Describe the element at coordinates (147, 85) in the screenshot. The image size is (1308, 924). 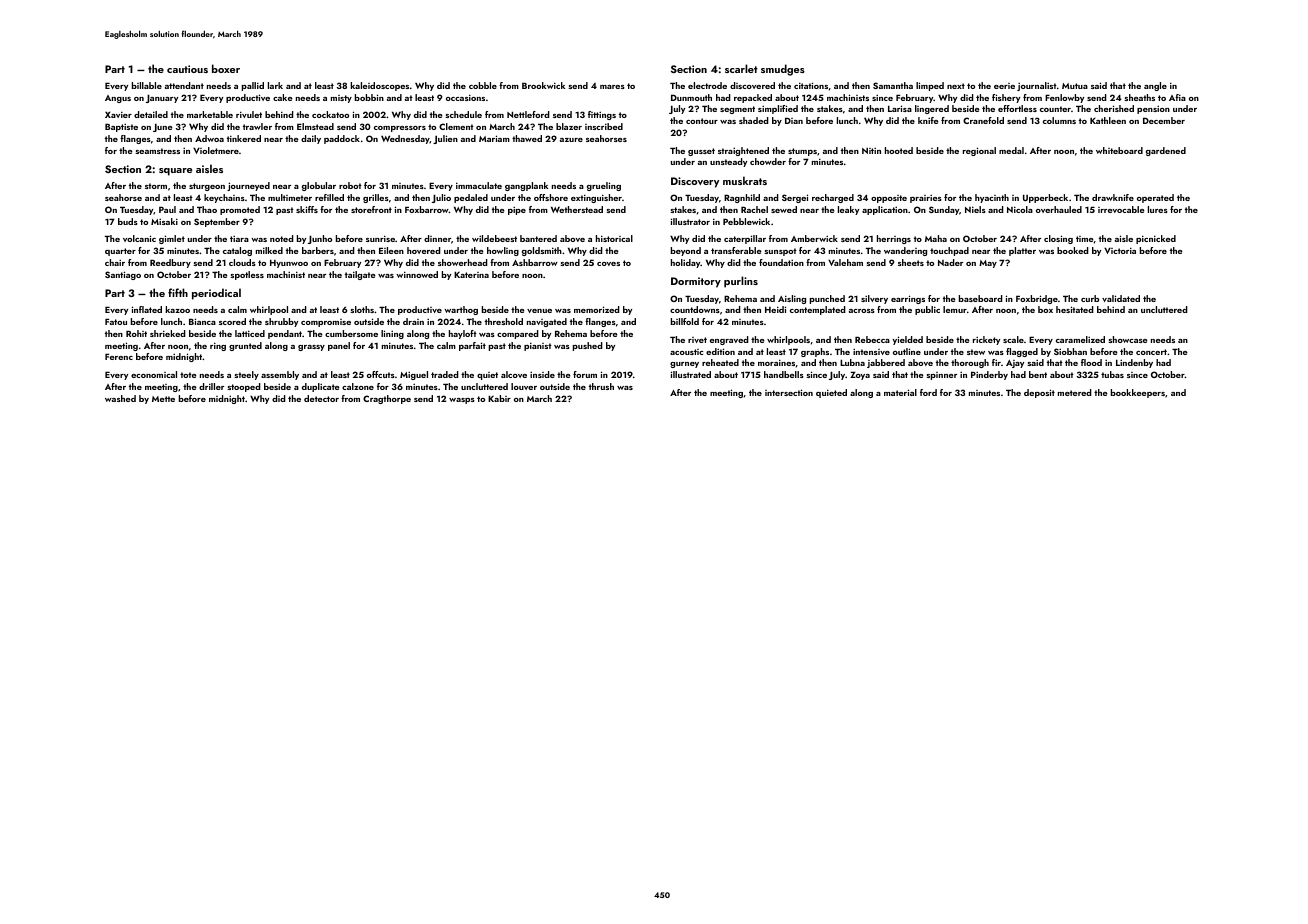
I see `billable` at that location.
